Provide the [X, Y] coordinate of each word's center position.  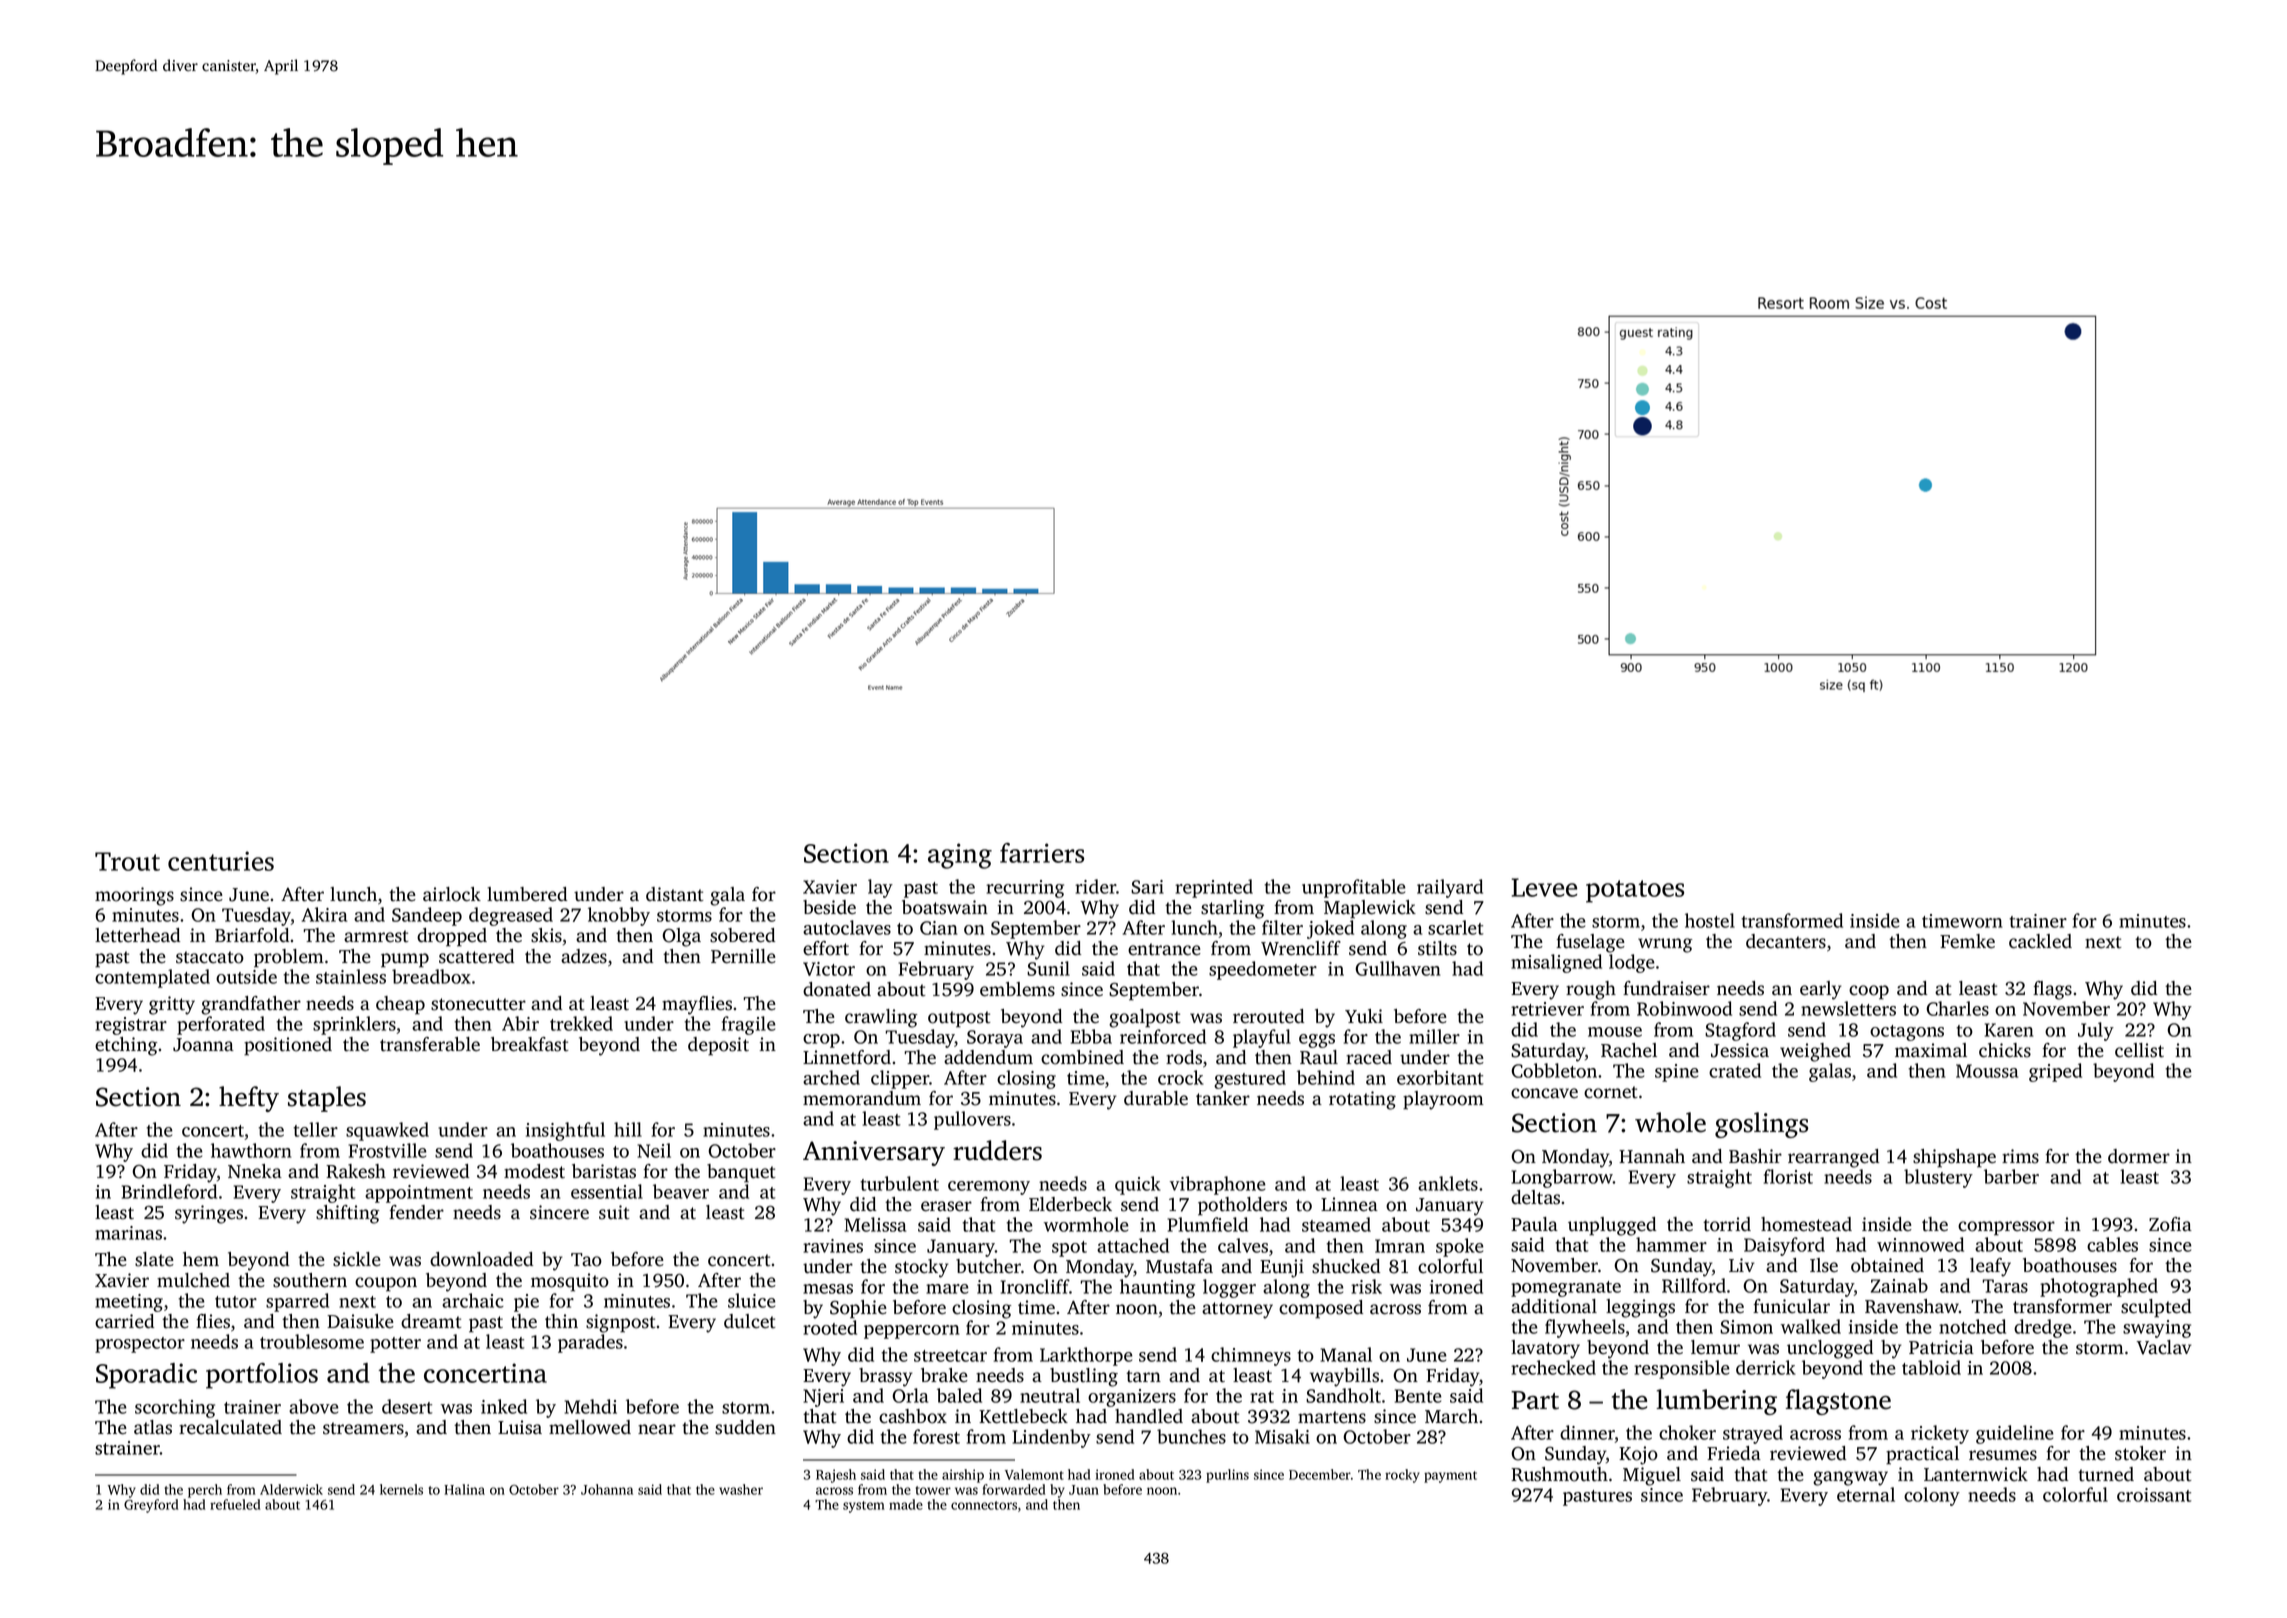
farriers [1042, 853]
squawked [387, 1131]
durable [1156, 1098]
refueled [235, 1504]
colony [1932, 1496]
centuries [221, 861]
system [864, 1507]
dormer [2139, 1156]
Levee [1544, 887]
